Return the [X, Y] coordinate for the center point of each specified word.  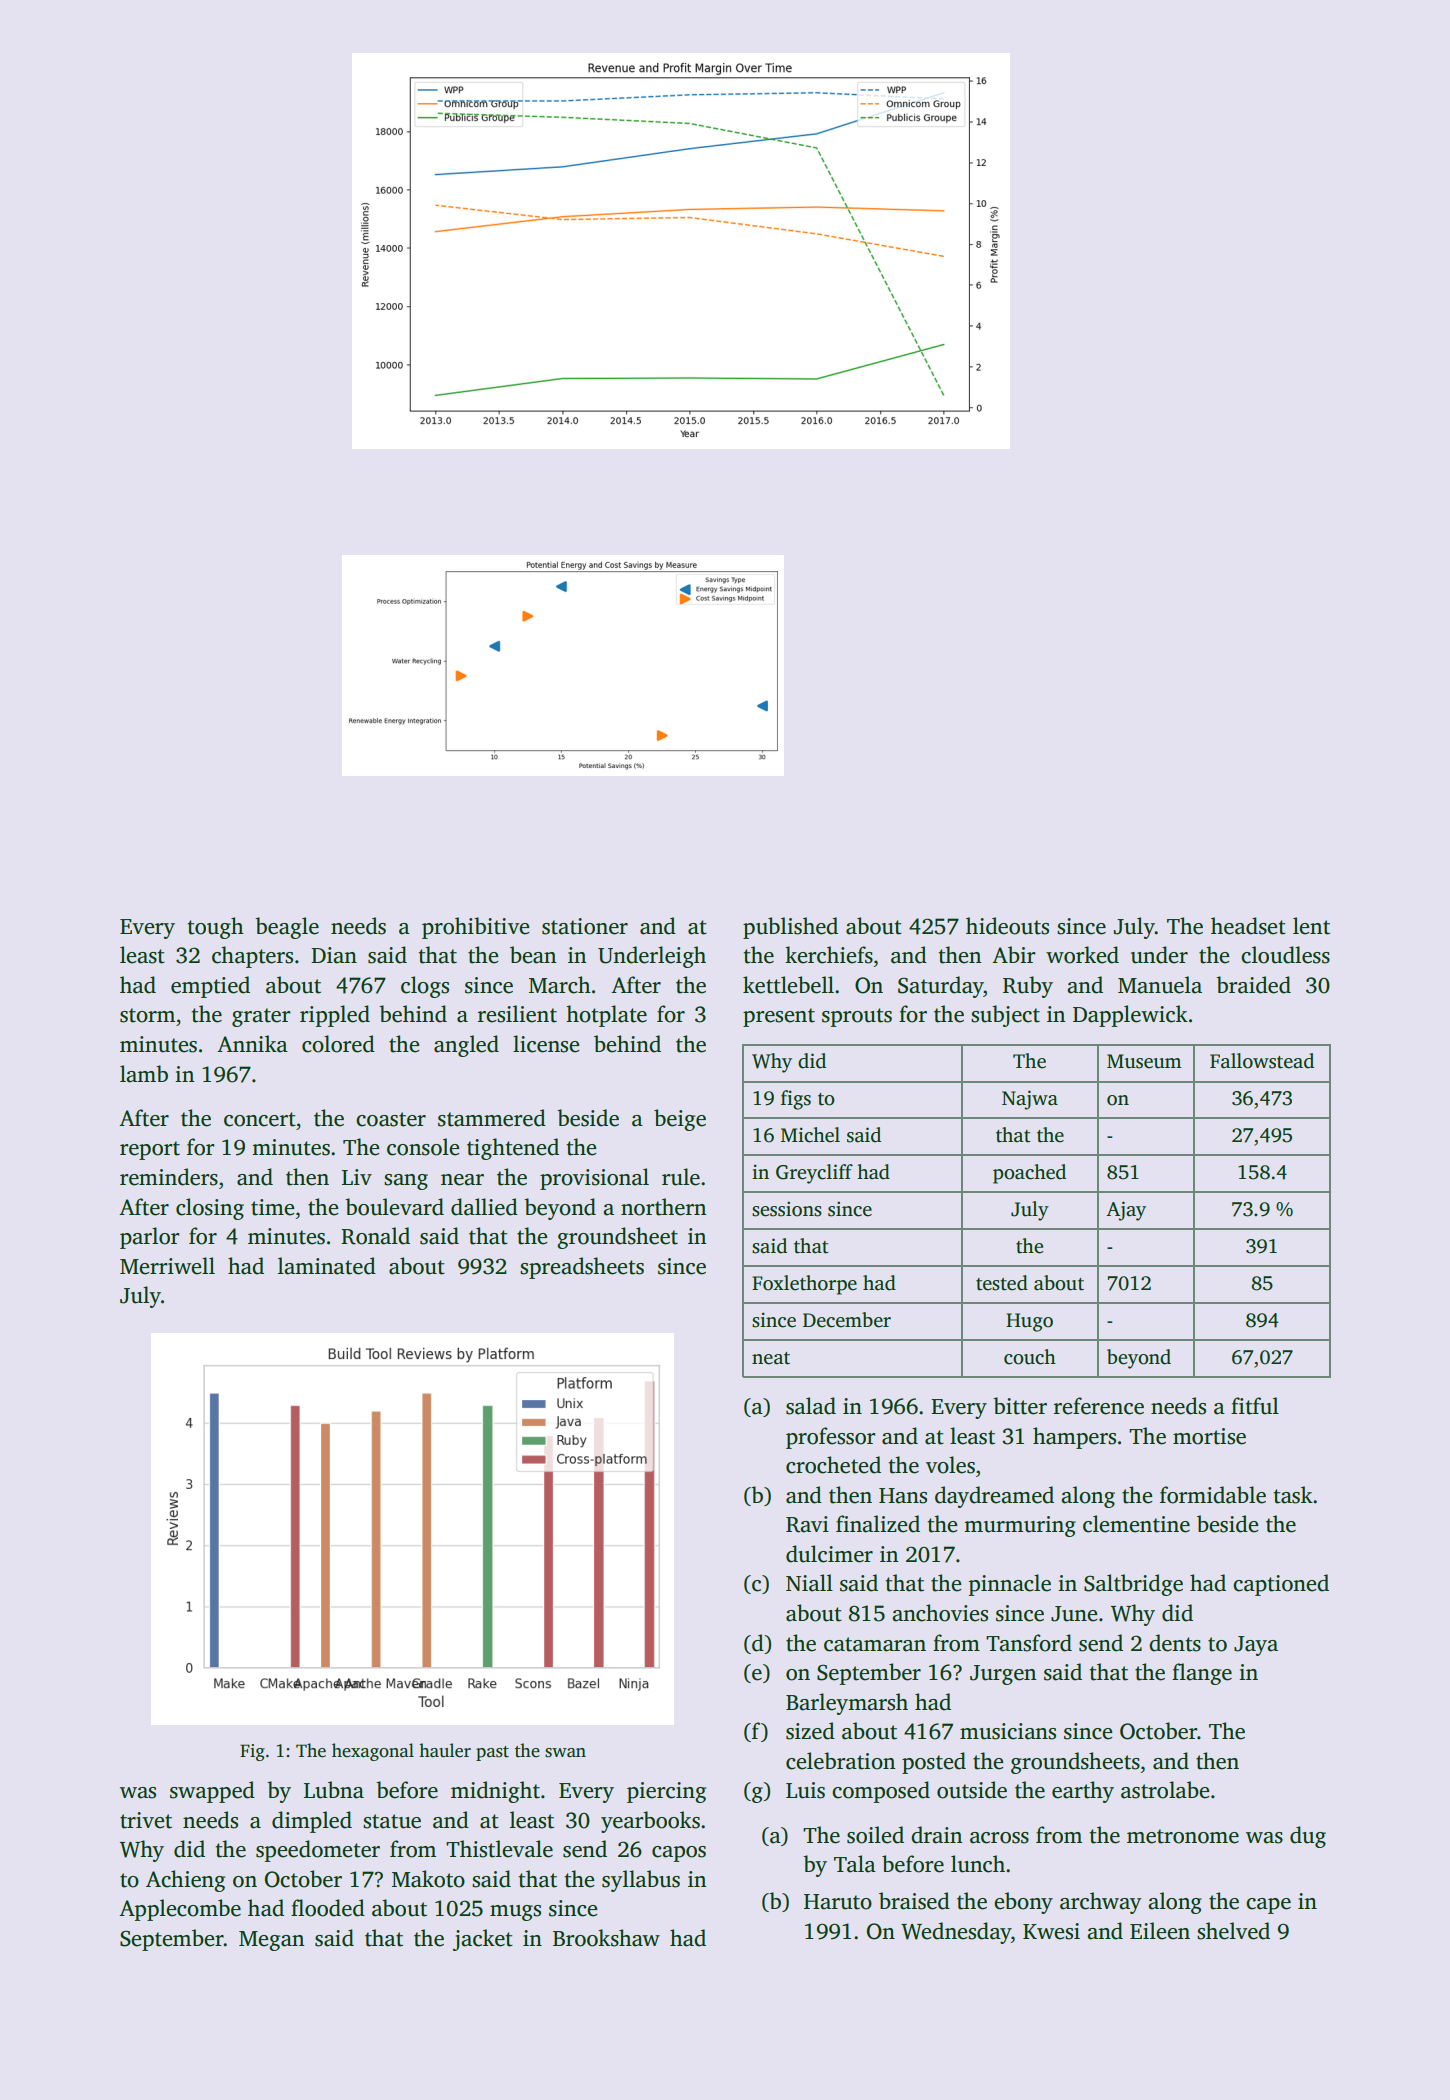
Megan [272, 1941]
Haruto [838, 1902]
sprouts [857, 1017]
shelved [1233, 1931]
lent [1311, 926]
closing [210, 1209]
